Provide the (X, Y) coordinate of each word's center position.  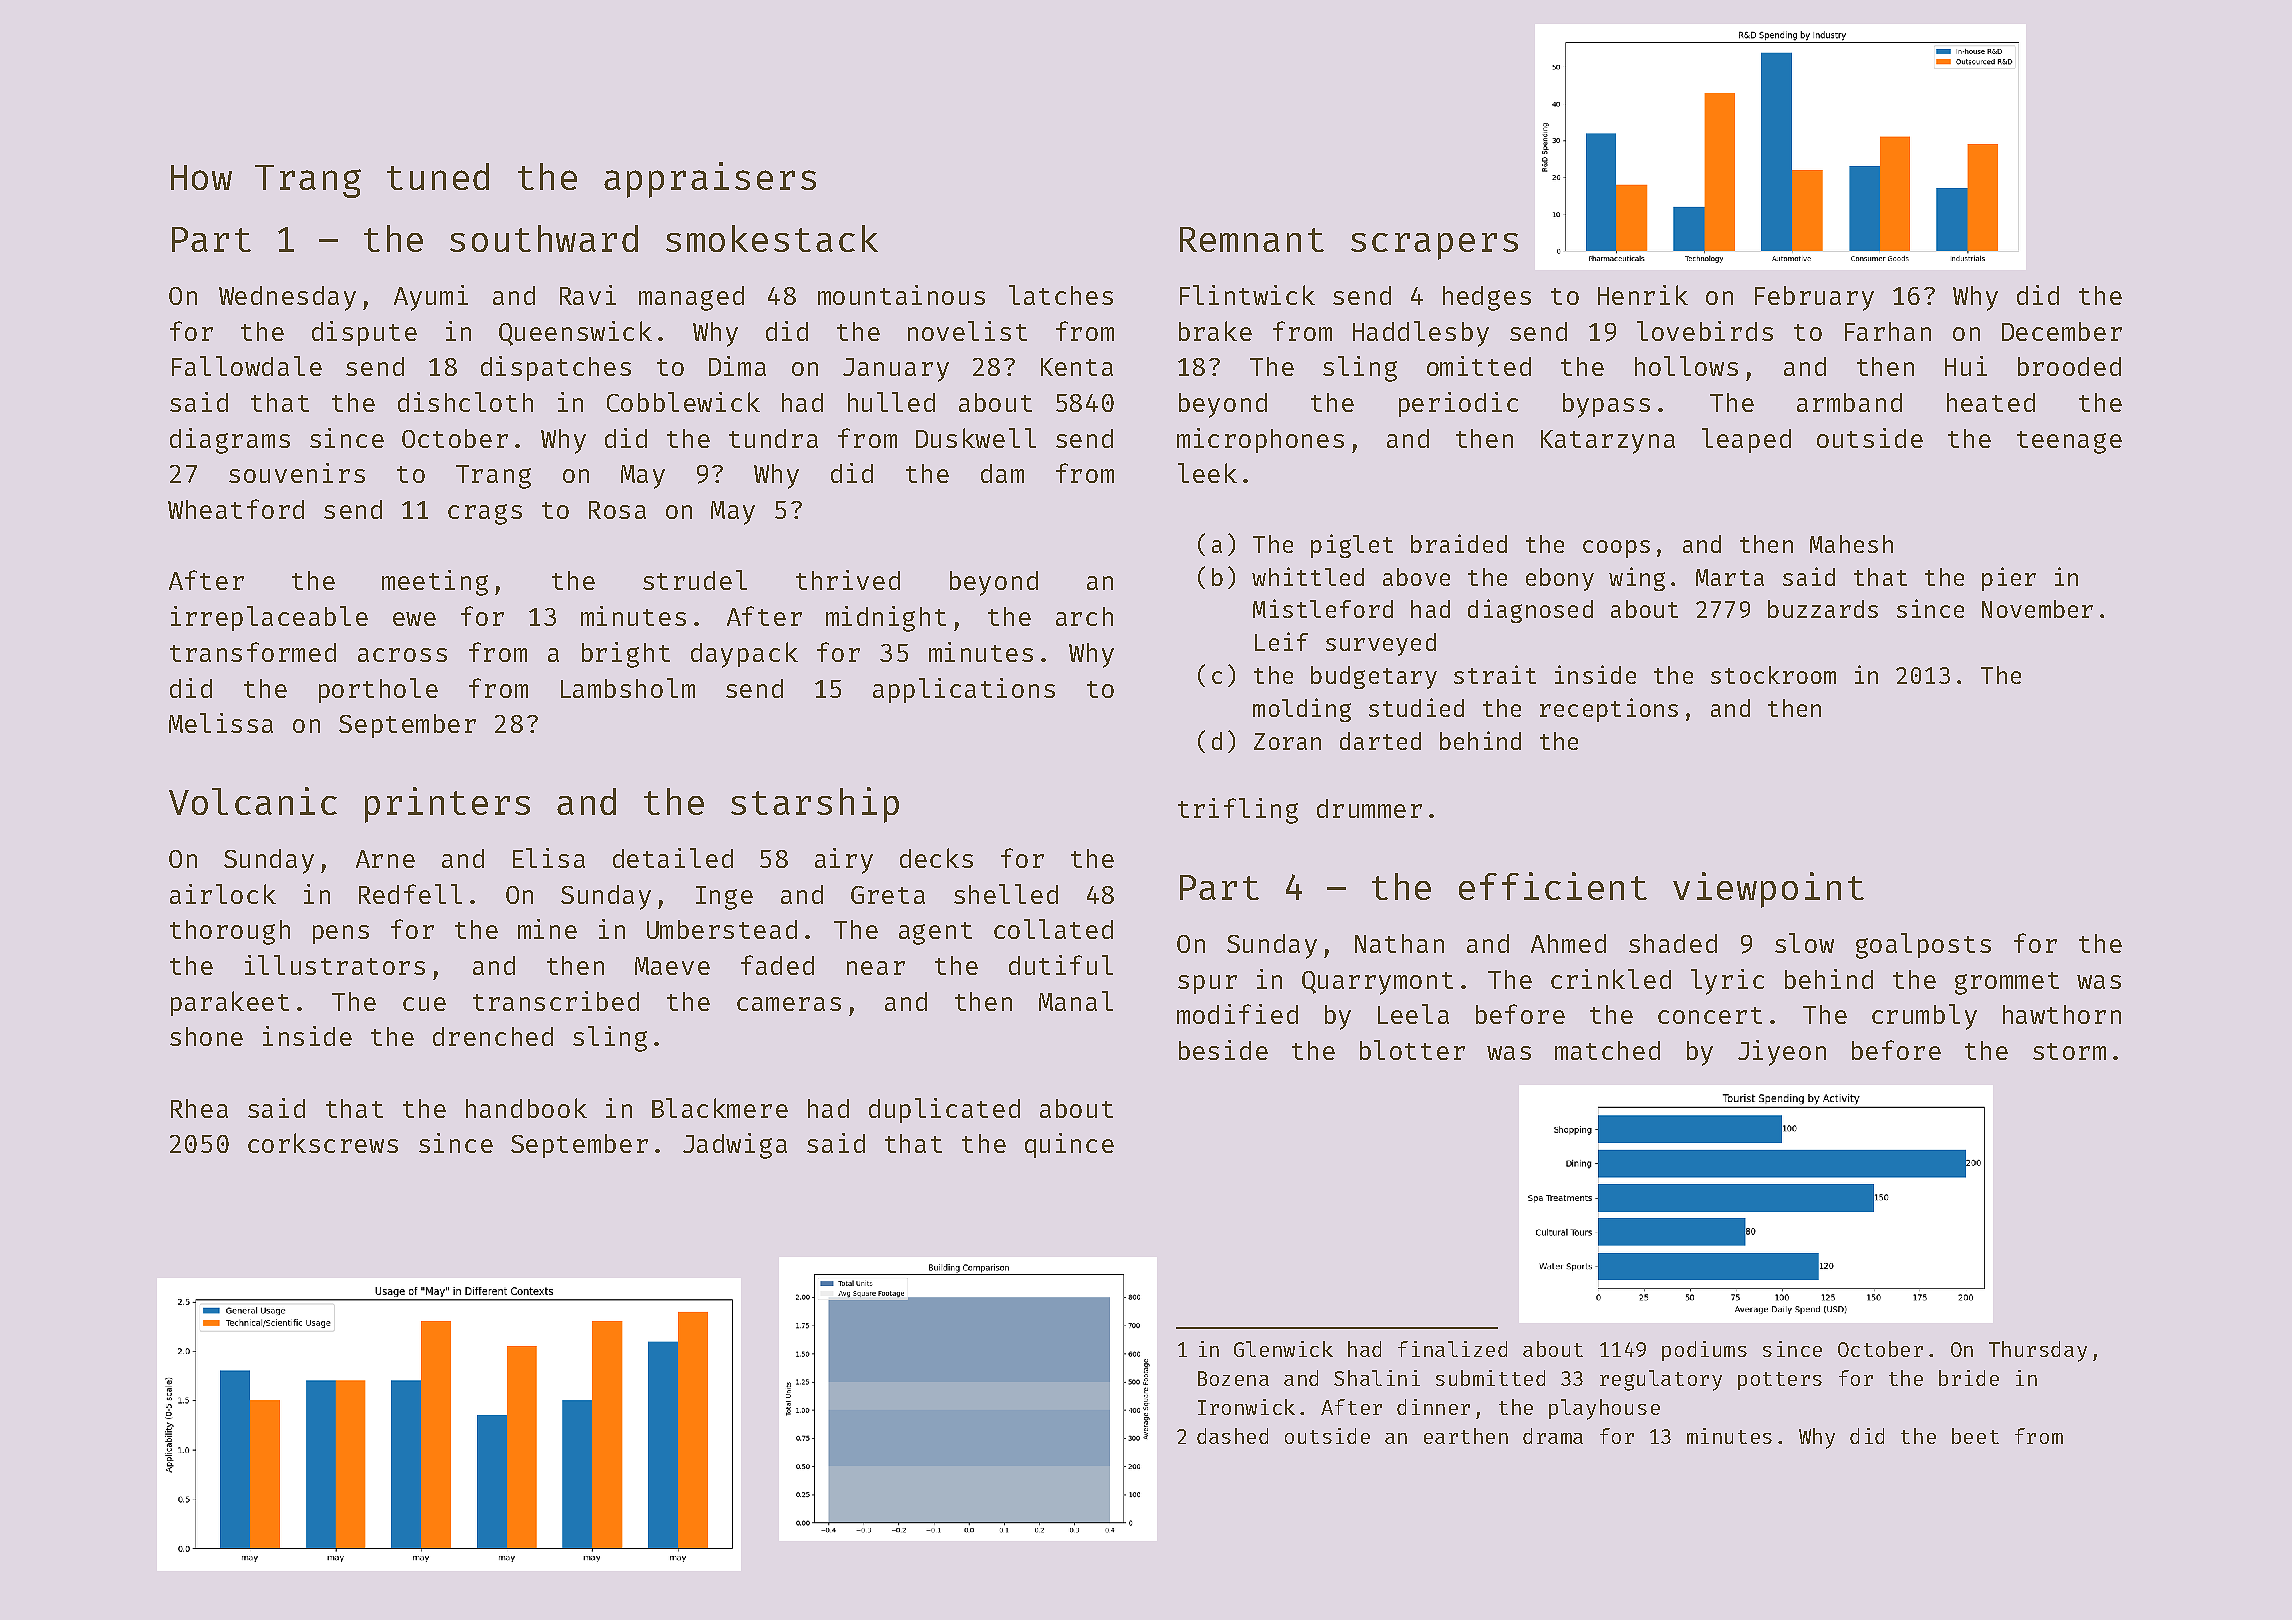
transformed (253, 652)
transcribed (556, 1001)
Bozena (1233, 1378)
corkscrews (323, 1143)
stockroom (1773, 675)
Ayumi (431, 298)
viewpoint (1768, 890)
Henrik (1643, 295)
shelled (1006, 894)
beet (1975, 1436)
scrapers (1434, 246)
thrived (848, 580)
